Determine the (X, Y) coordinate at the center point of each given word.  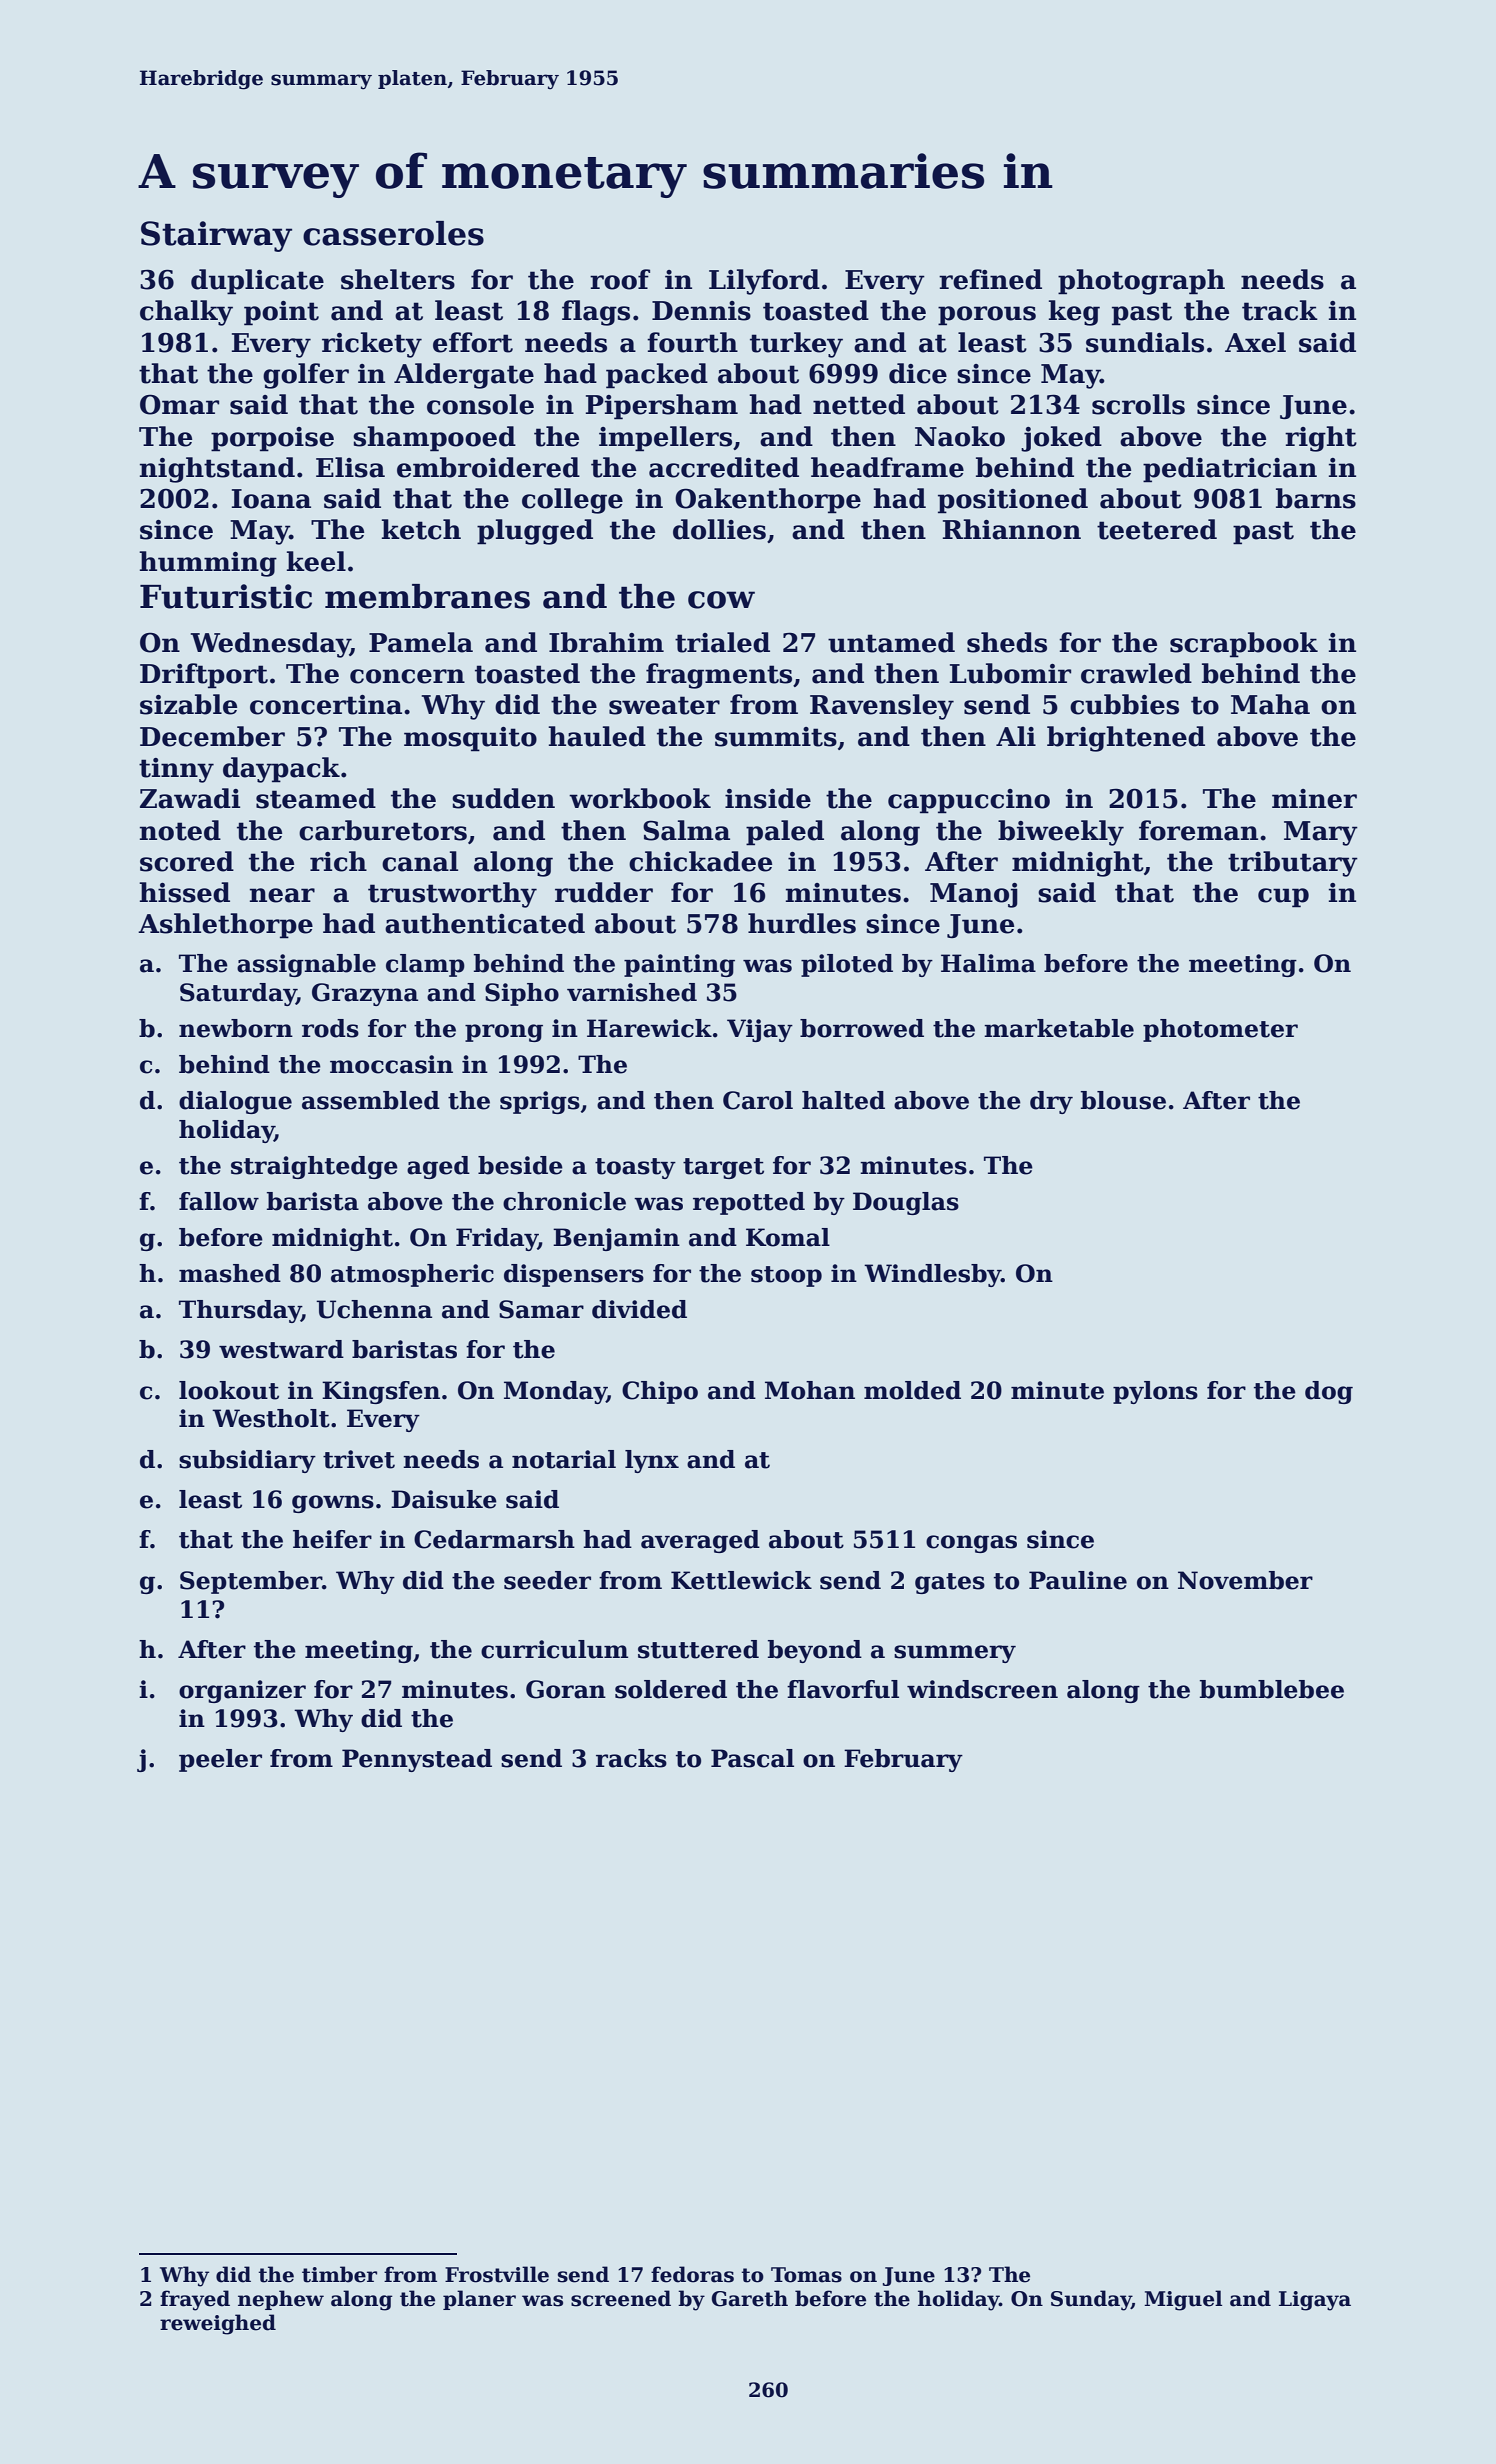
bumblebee (1272, 1689)
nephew (281, 2300)
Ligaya (1315, 2301)
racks (631, 1758)
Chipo (660, 1392)
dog (1329, 1392)
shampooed (434, 439)
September (251, 1582)
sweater (664, 705)
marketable (1059, 1028)
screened (621, 2298)
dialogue (235, 1102)
